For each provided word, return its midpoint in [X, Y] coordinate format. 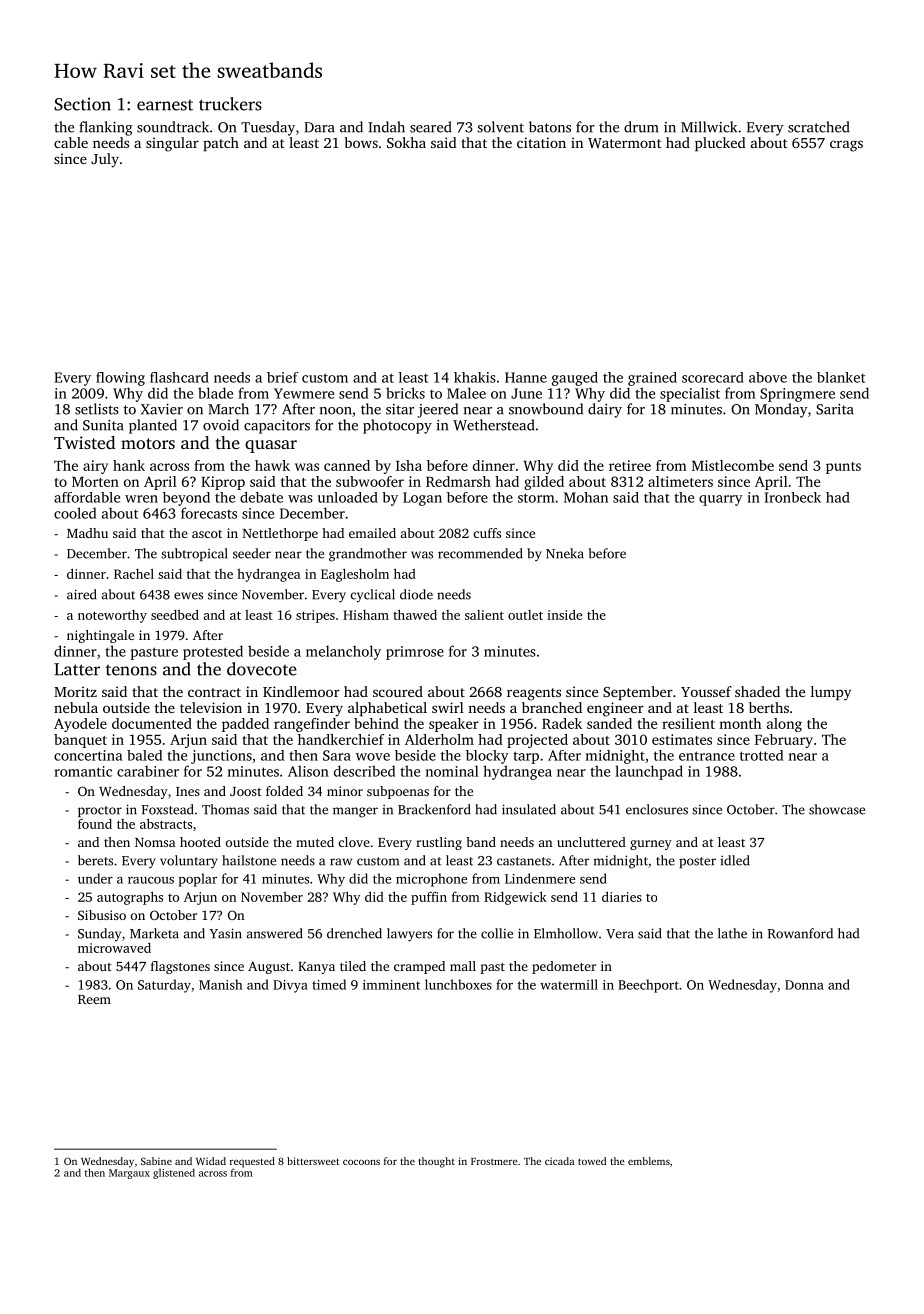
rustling [439, 843]
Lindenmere [540, 878]
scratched [819, 127]
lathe [732, 933]
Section [82, 104]
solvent [500, 127]
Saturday [164, 986]
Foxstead [168, 809]
